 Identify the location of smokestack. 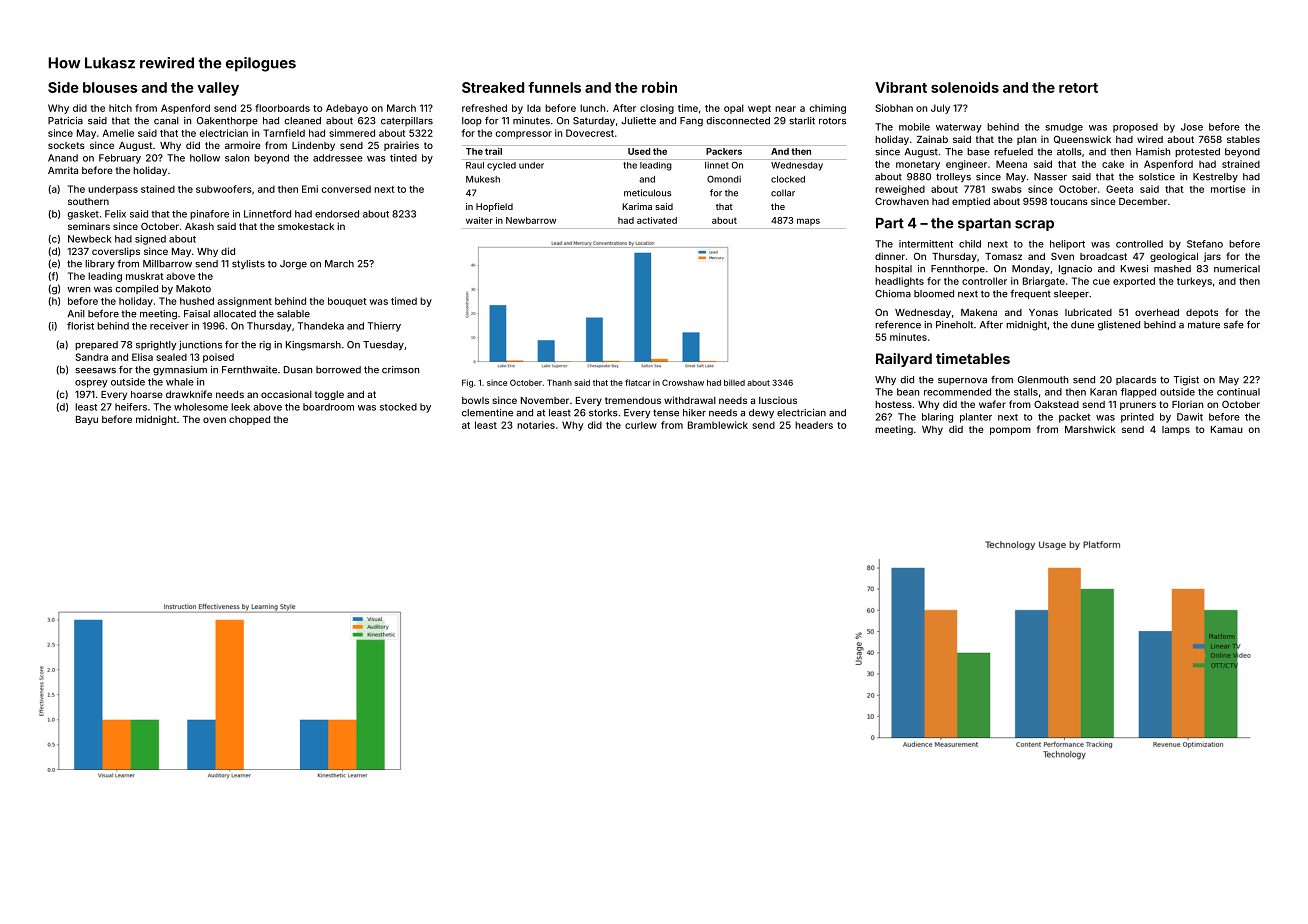
(306, 226).
